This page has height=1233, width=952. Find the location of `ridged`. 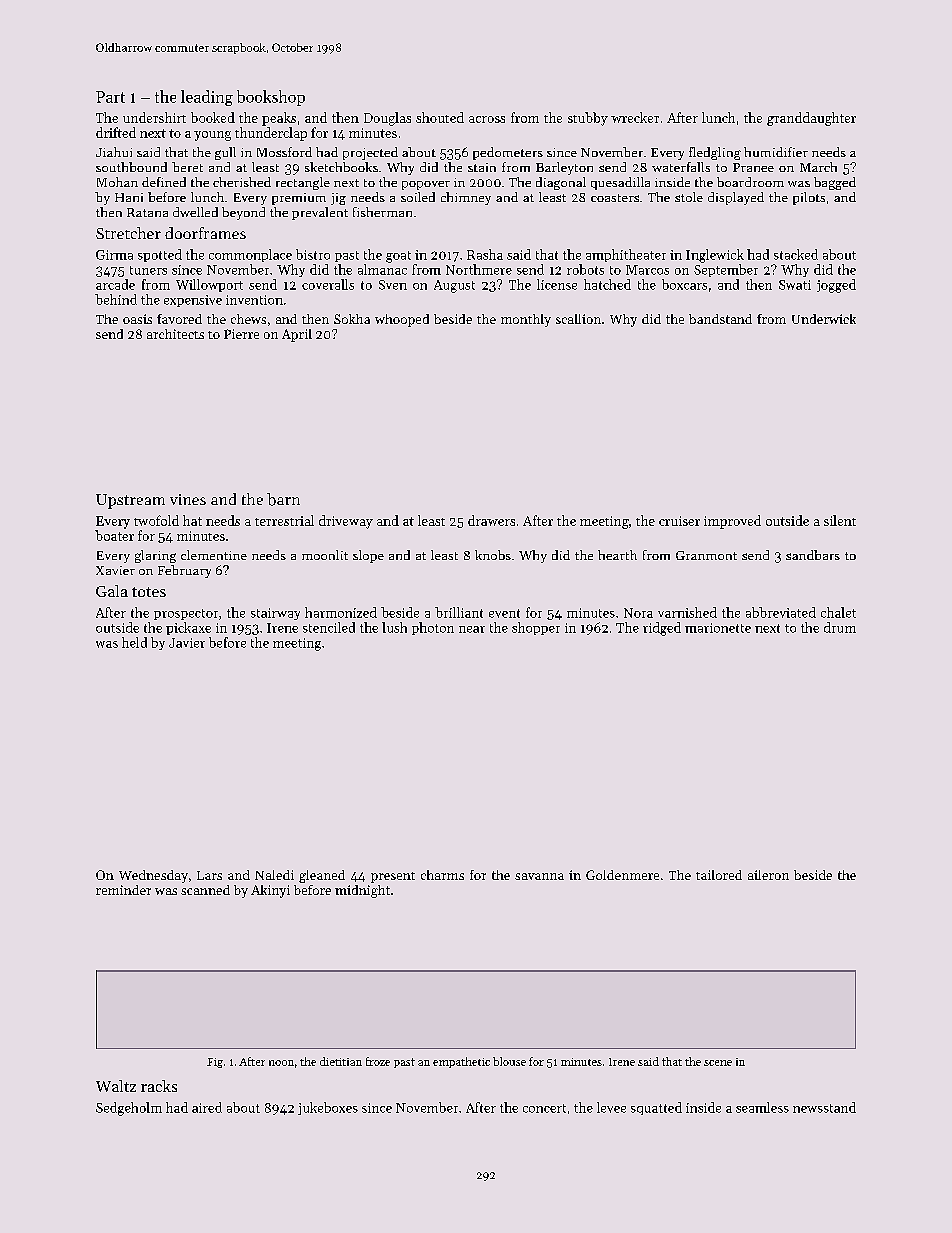

ridged is located at coordinates (662, 629).
